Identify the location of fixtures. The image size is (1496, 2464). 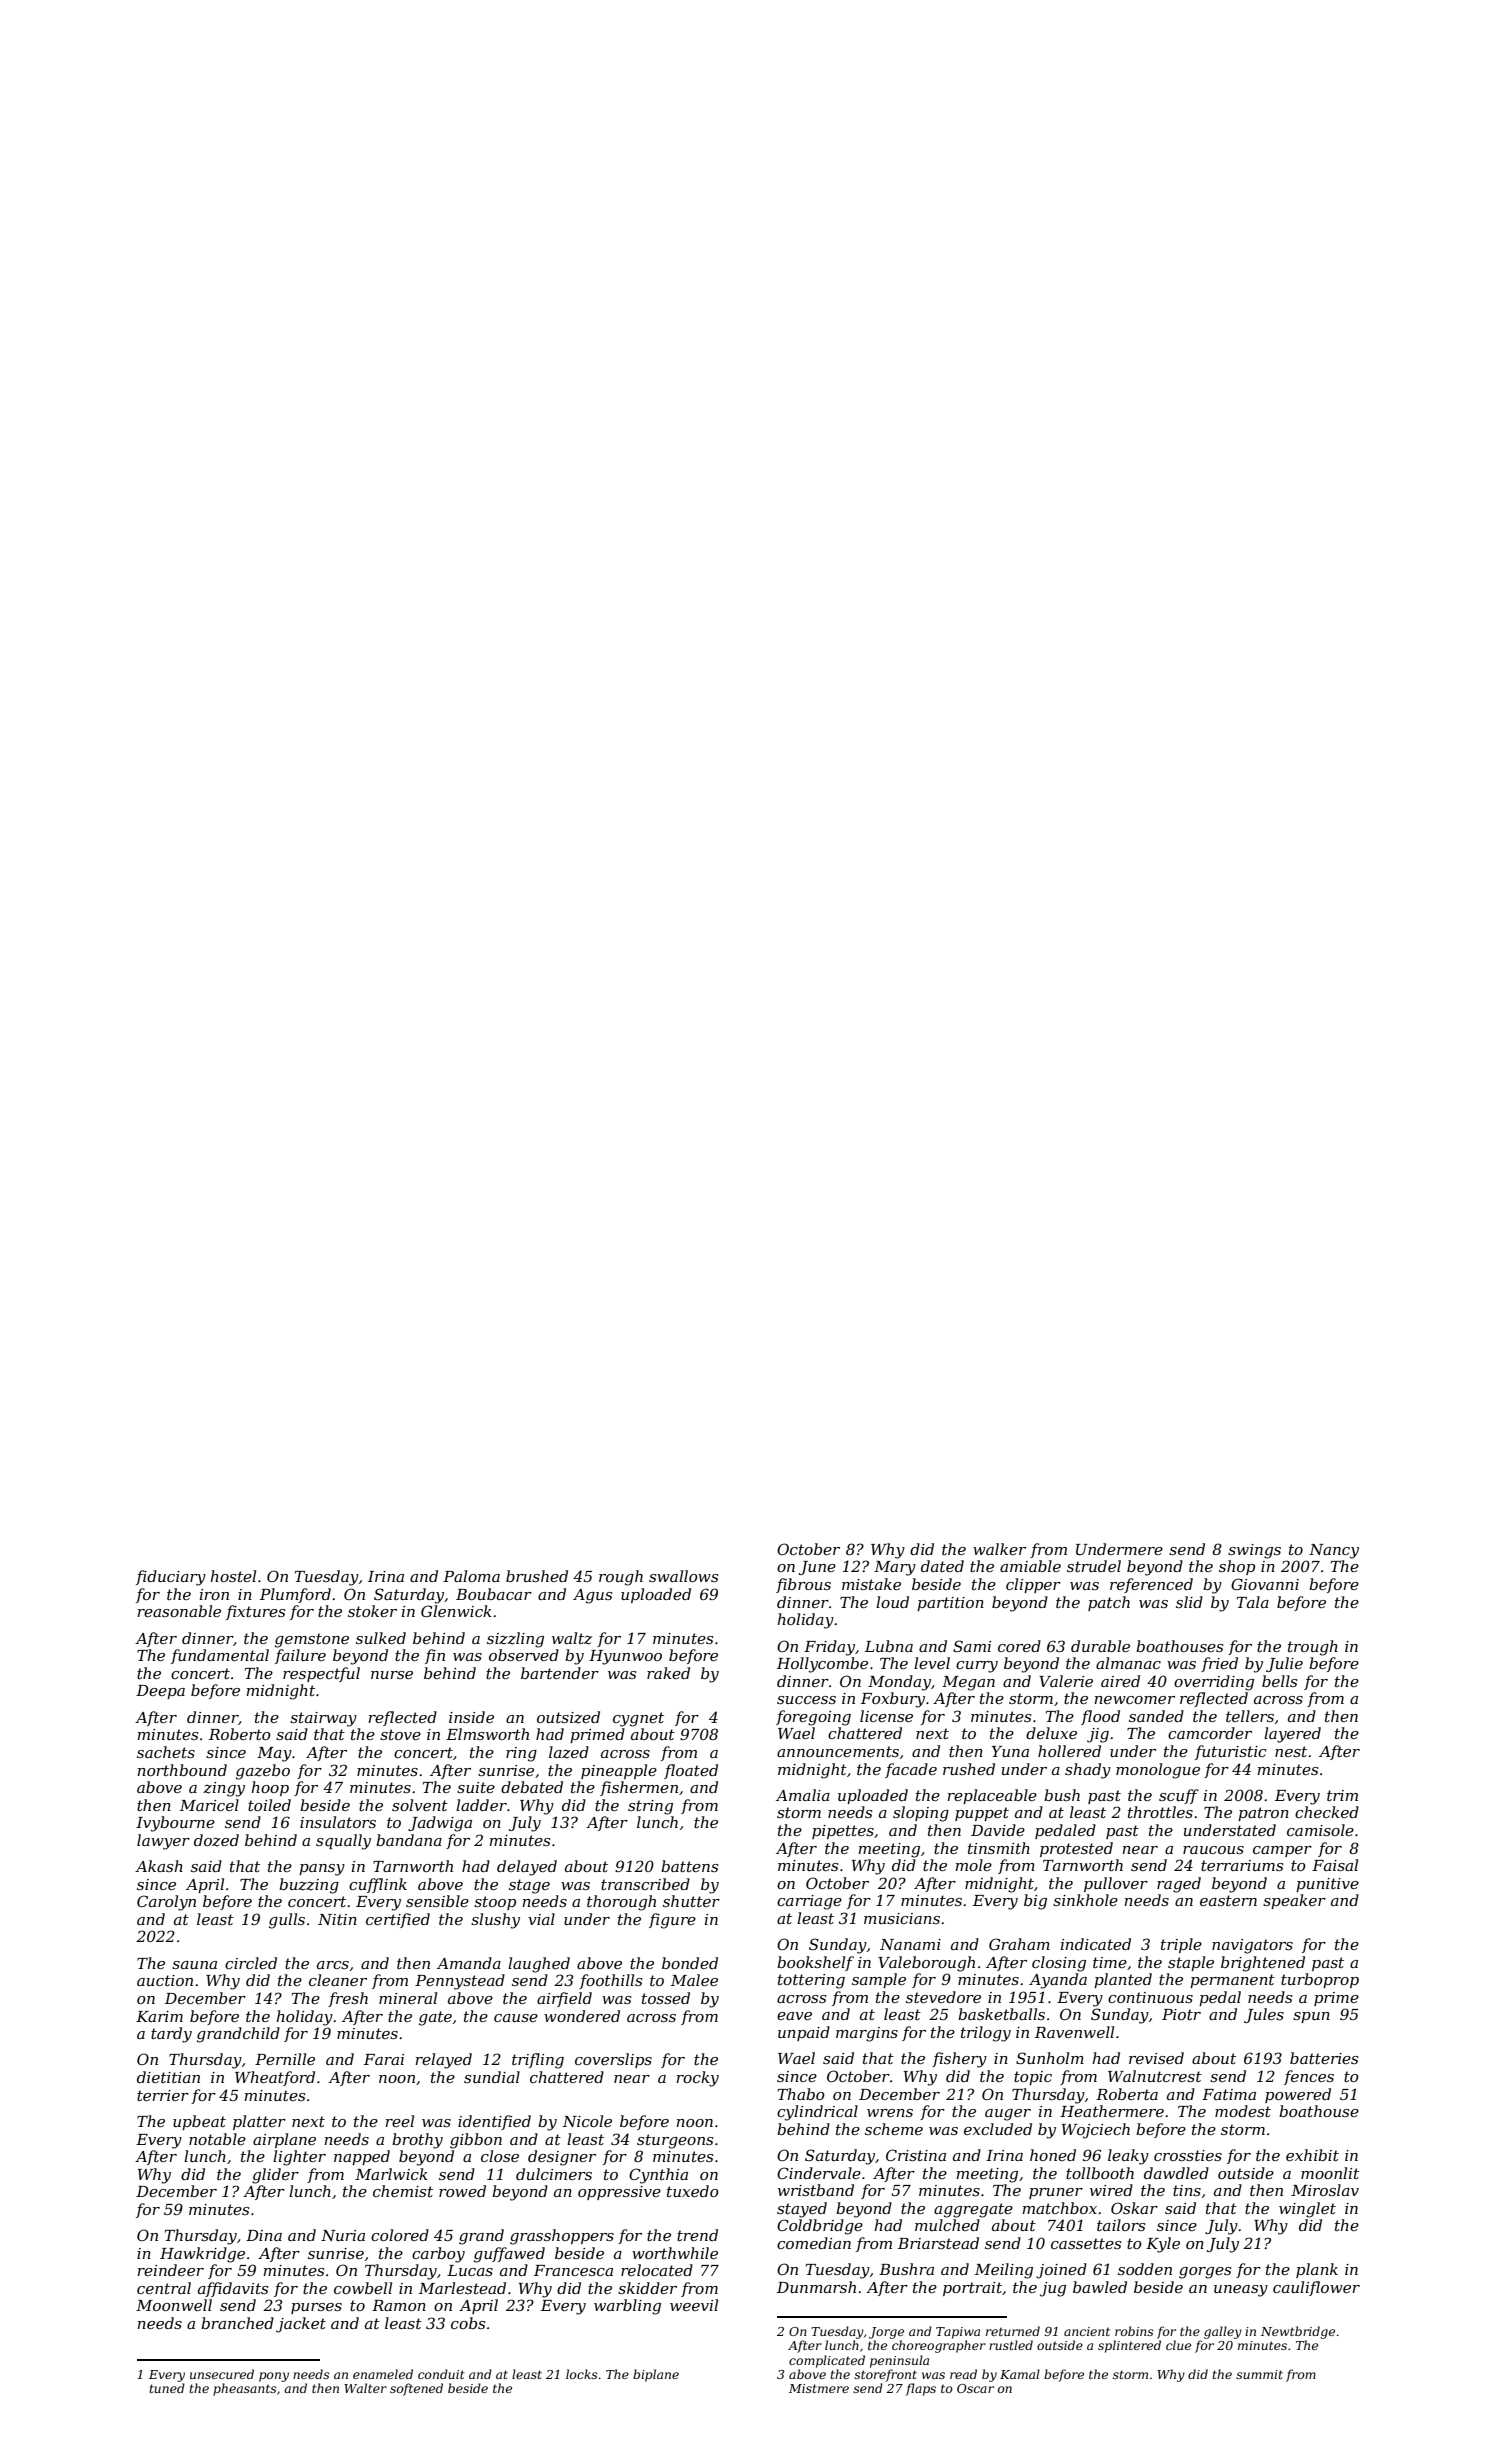
(255, 1612).
